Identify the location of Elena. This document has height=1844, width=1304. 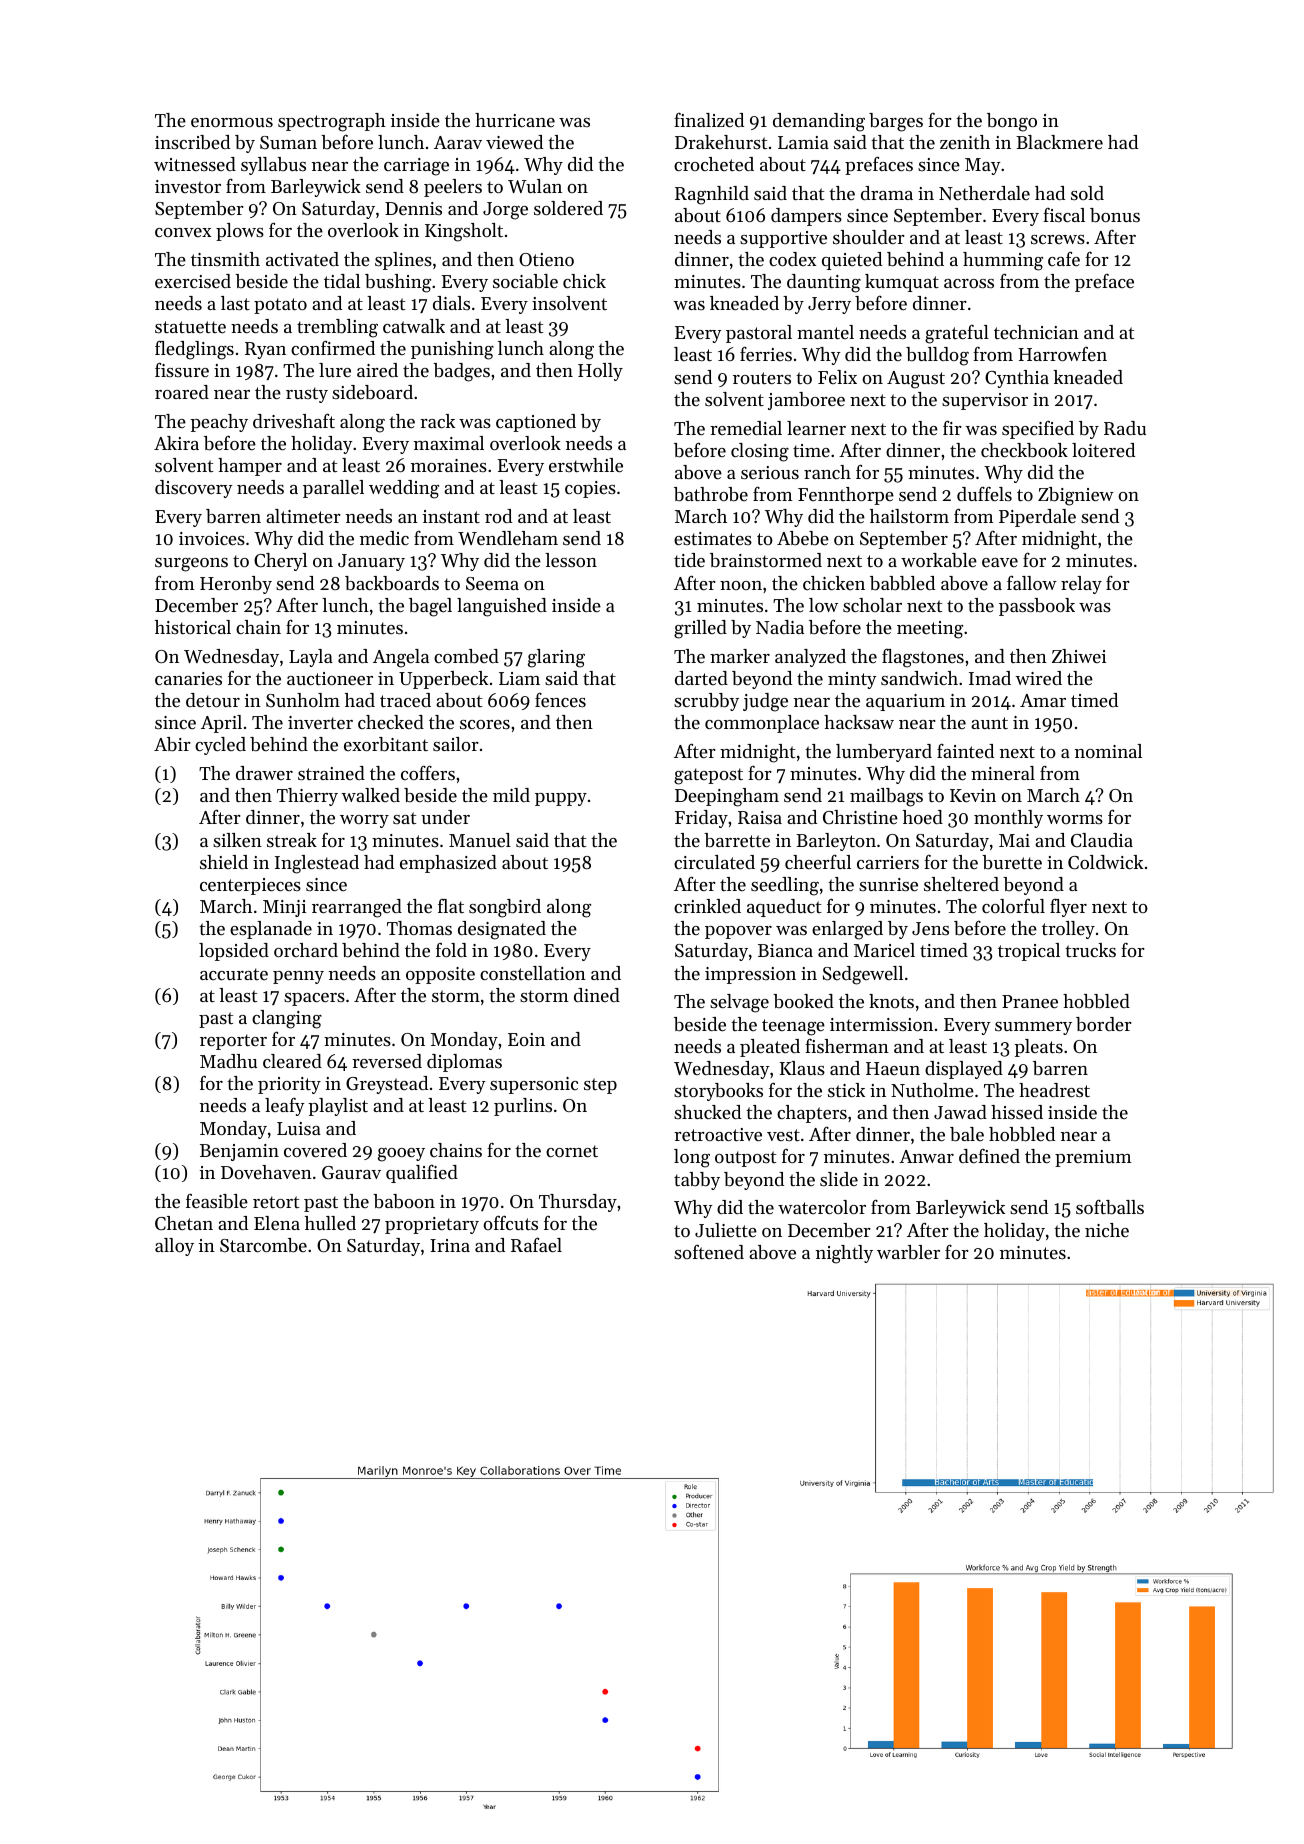
(277, 1223).
